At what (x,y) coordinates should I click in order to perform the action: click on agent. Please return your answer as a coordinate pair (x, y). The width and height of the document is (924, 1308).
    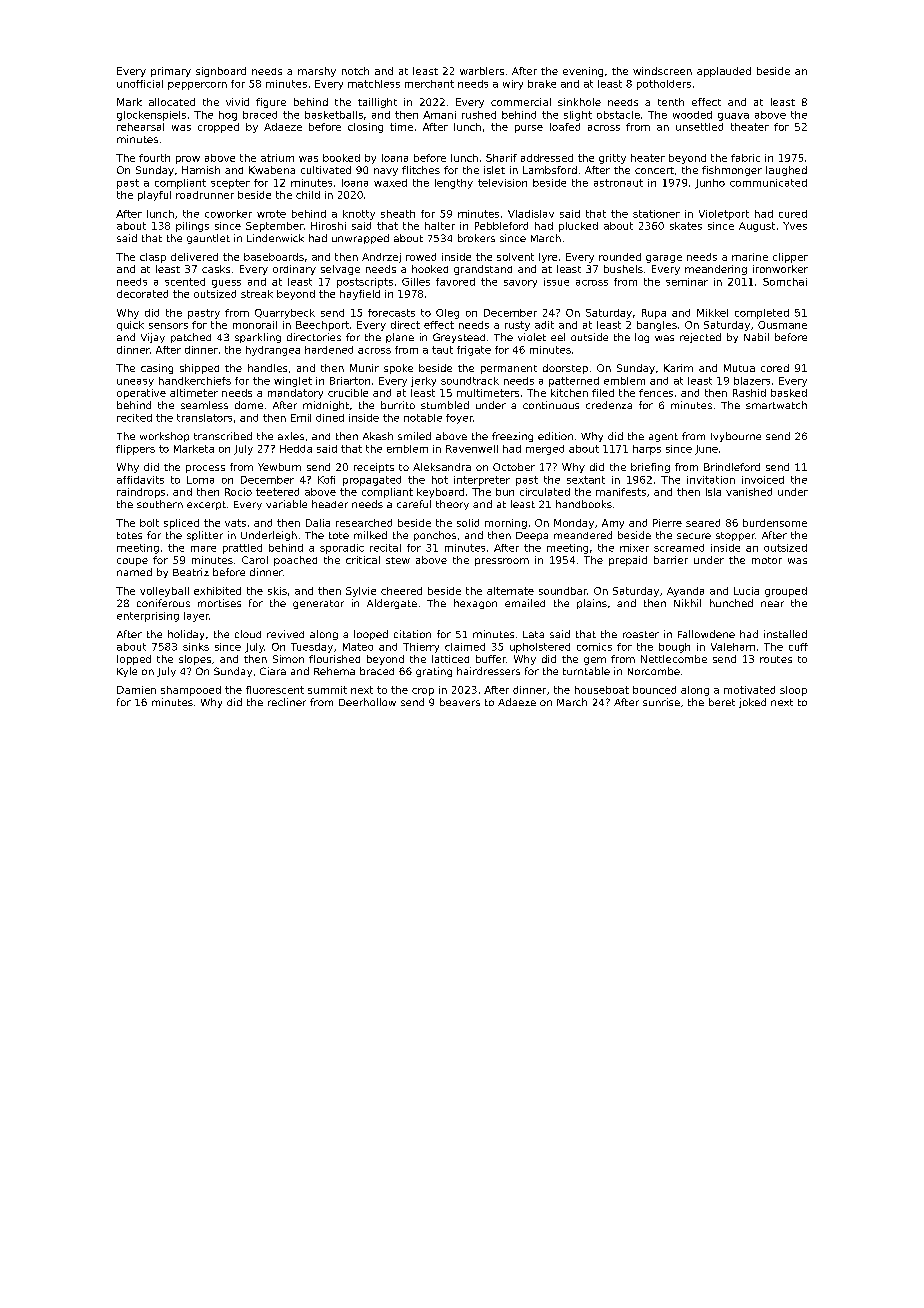
    Looking at the image, I should click on (663, 437).
